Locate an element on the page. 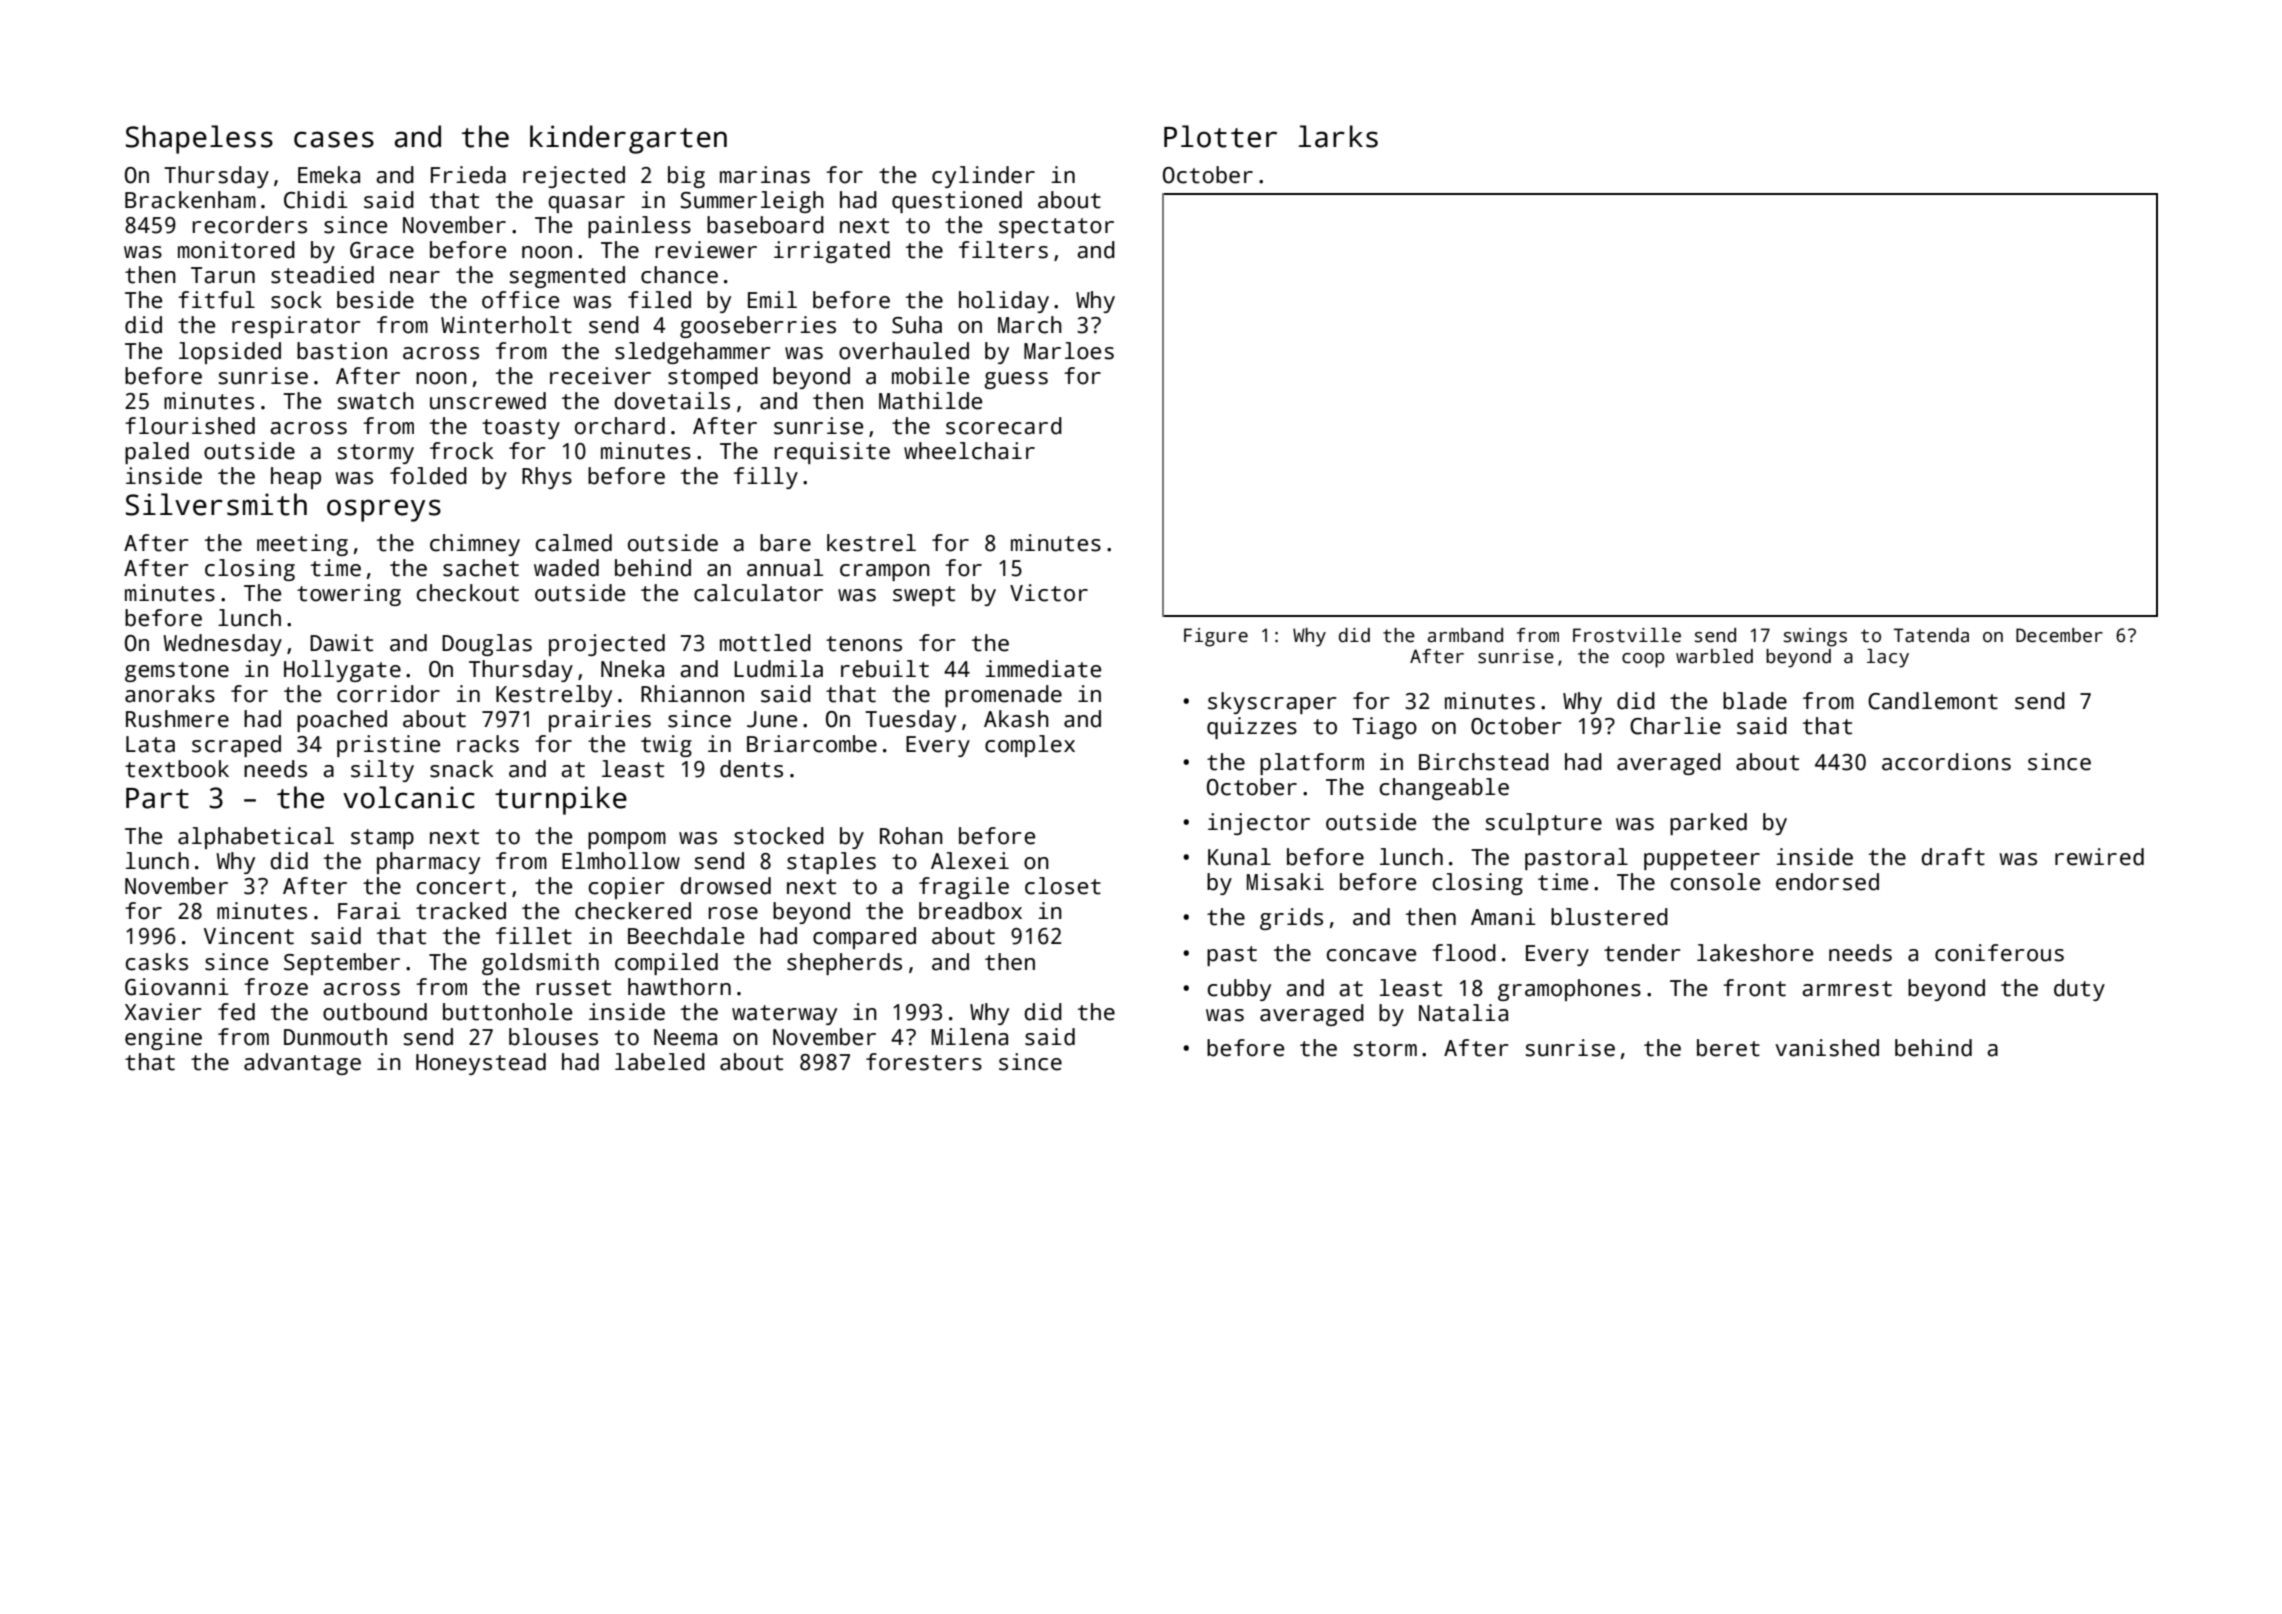  wheelchair is located at coordinates (969, 451).
